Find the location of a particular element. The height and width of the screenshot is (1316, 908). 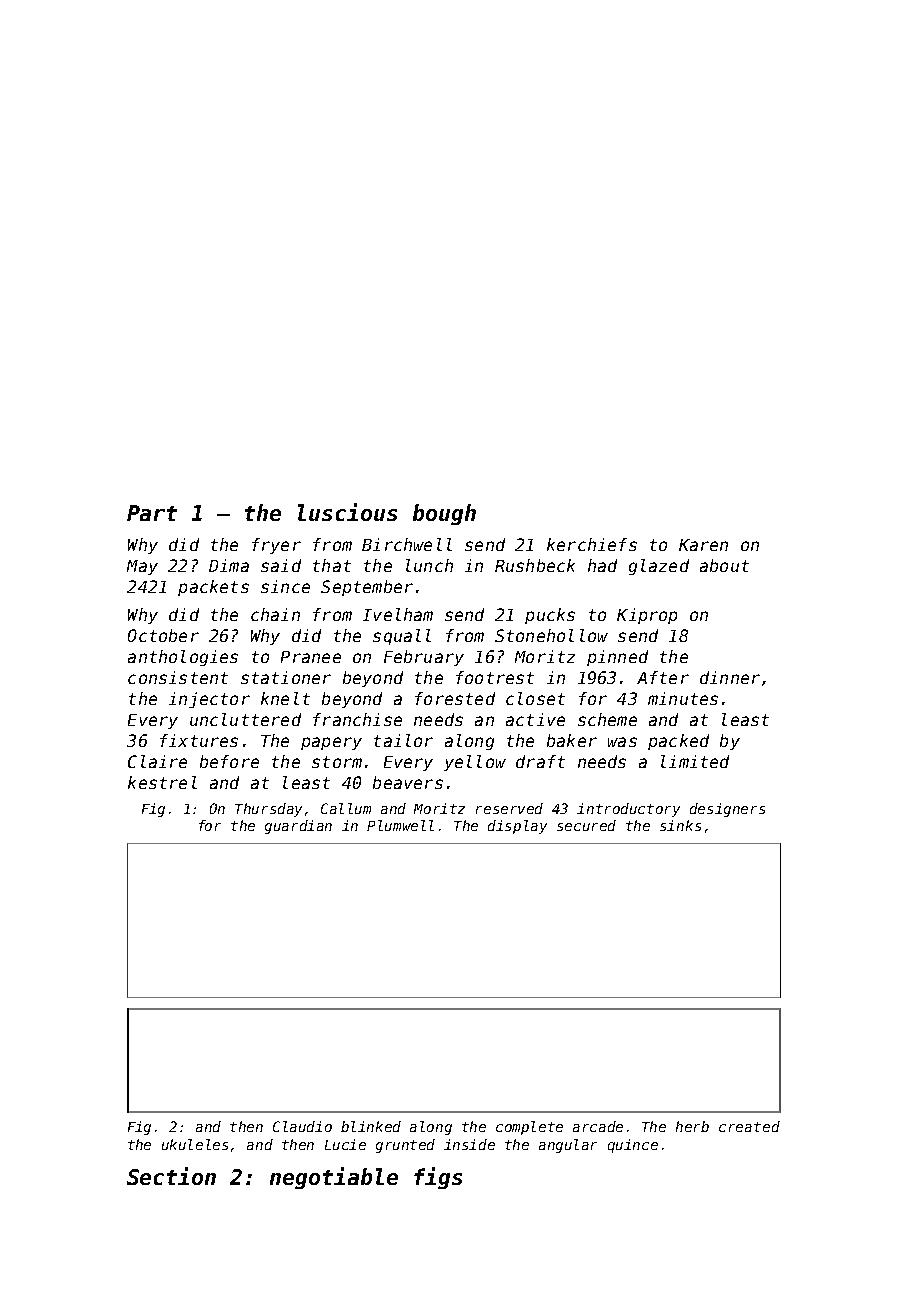

created is located at coordinates (749, 1126).
